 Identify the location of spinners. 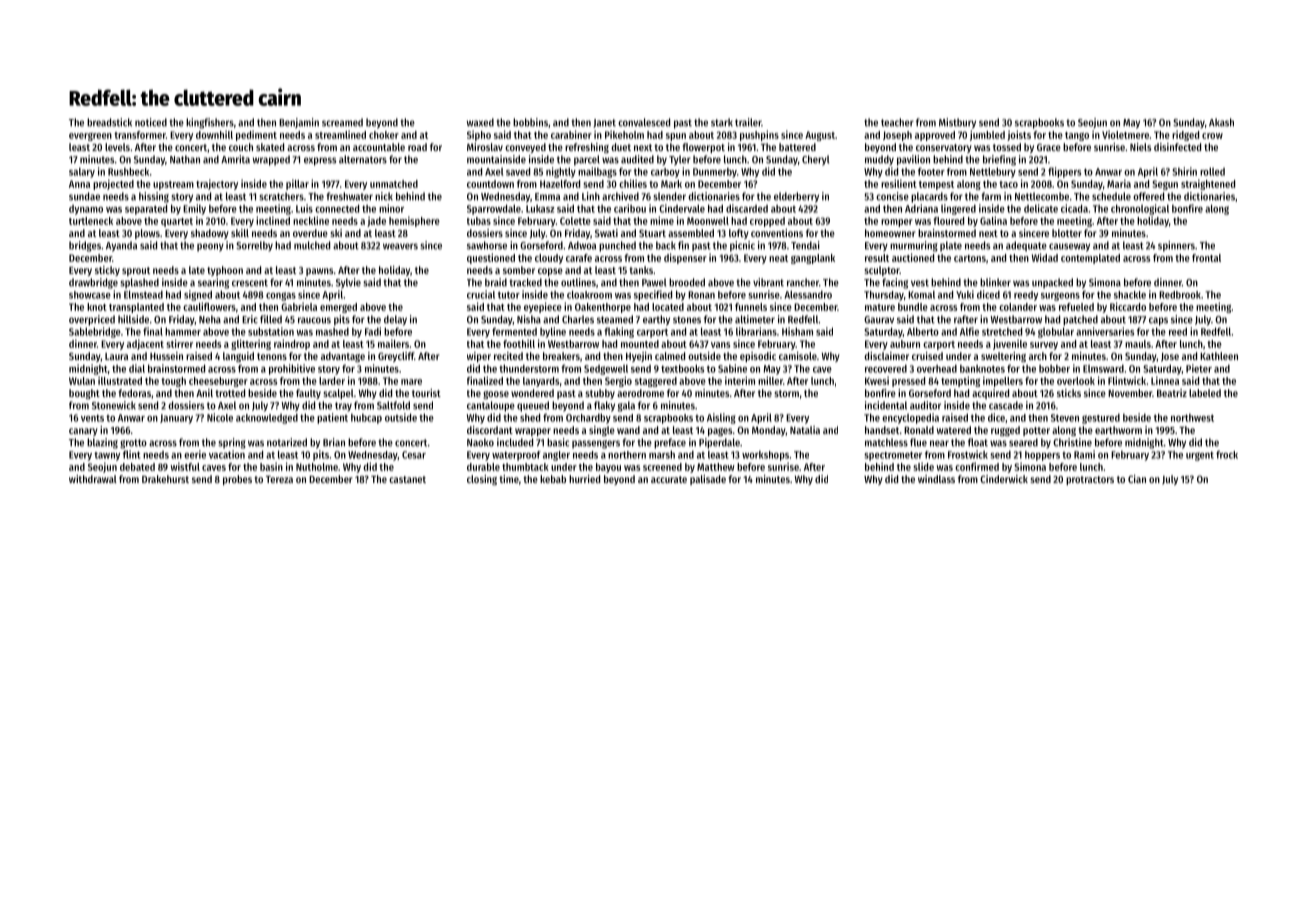
(1176, 246).
